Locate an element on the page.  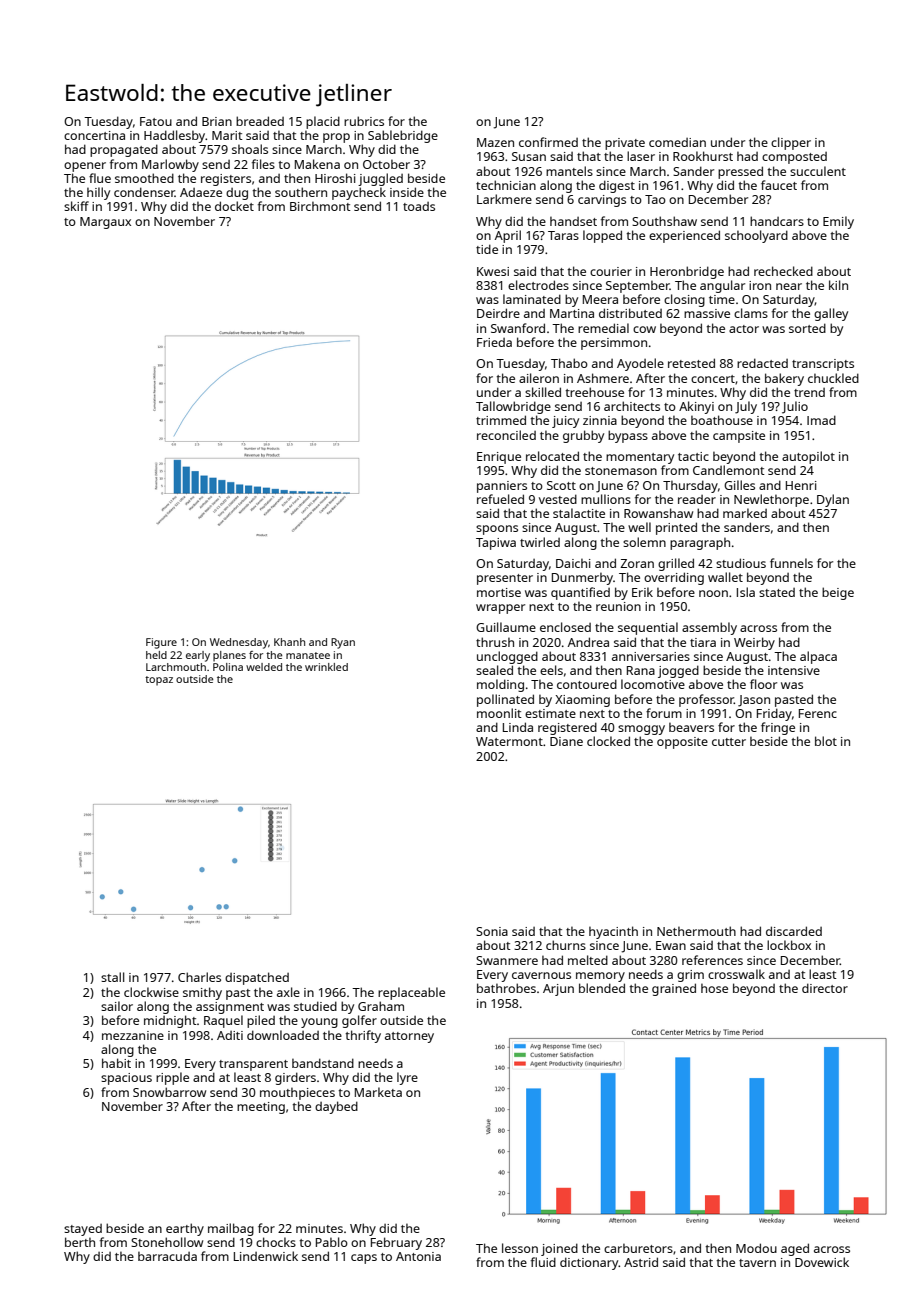
kiln is located at coordinates (838, 285).
